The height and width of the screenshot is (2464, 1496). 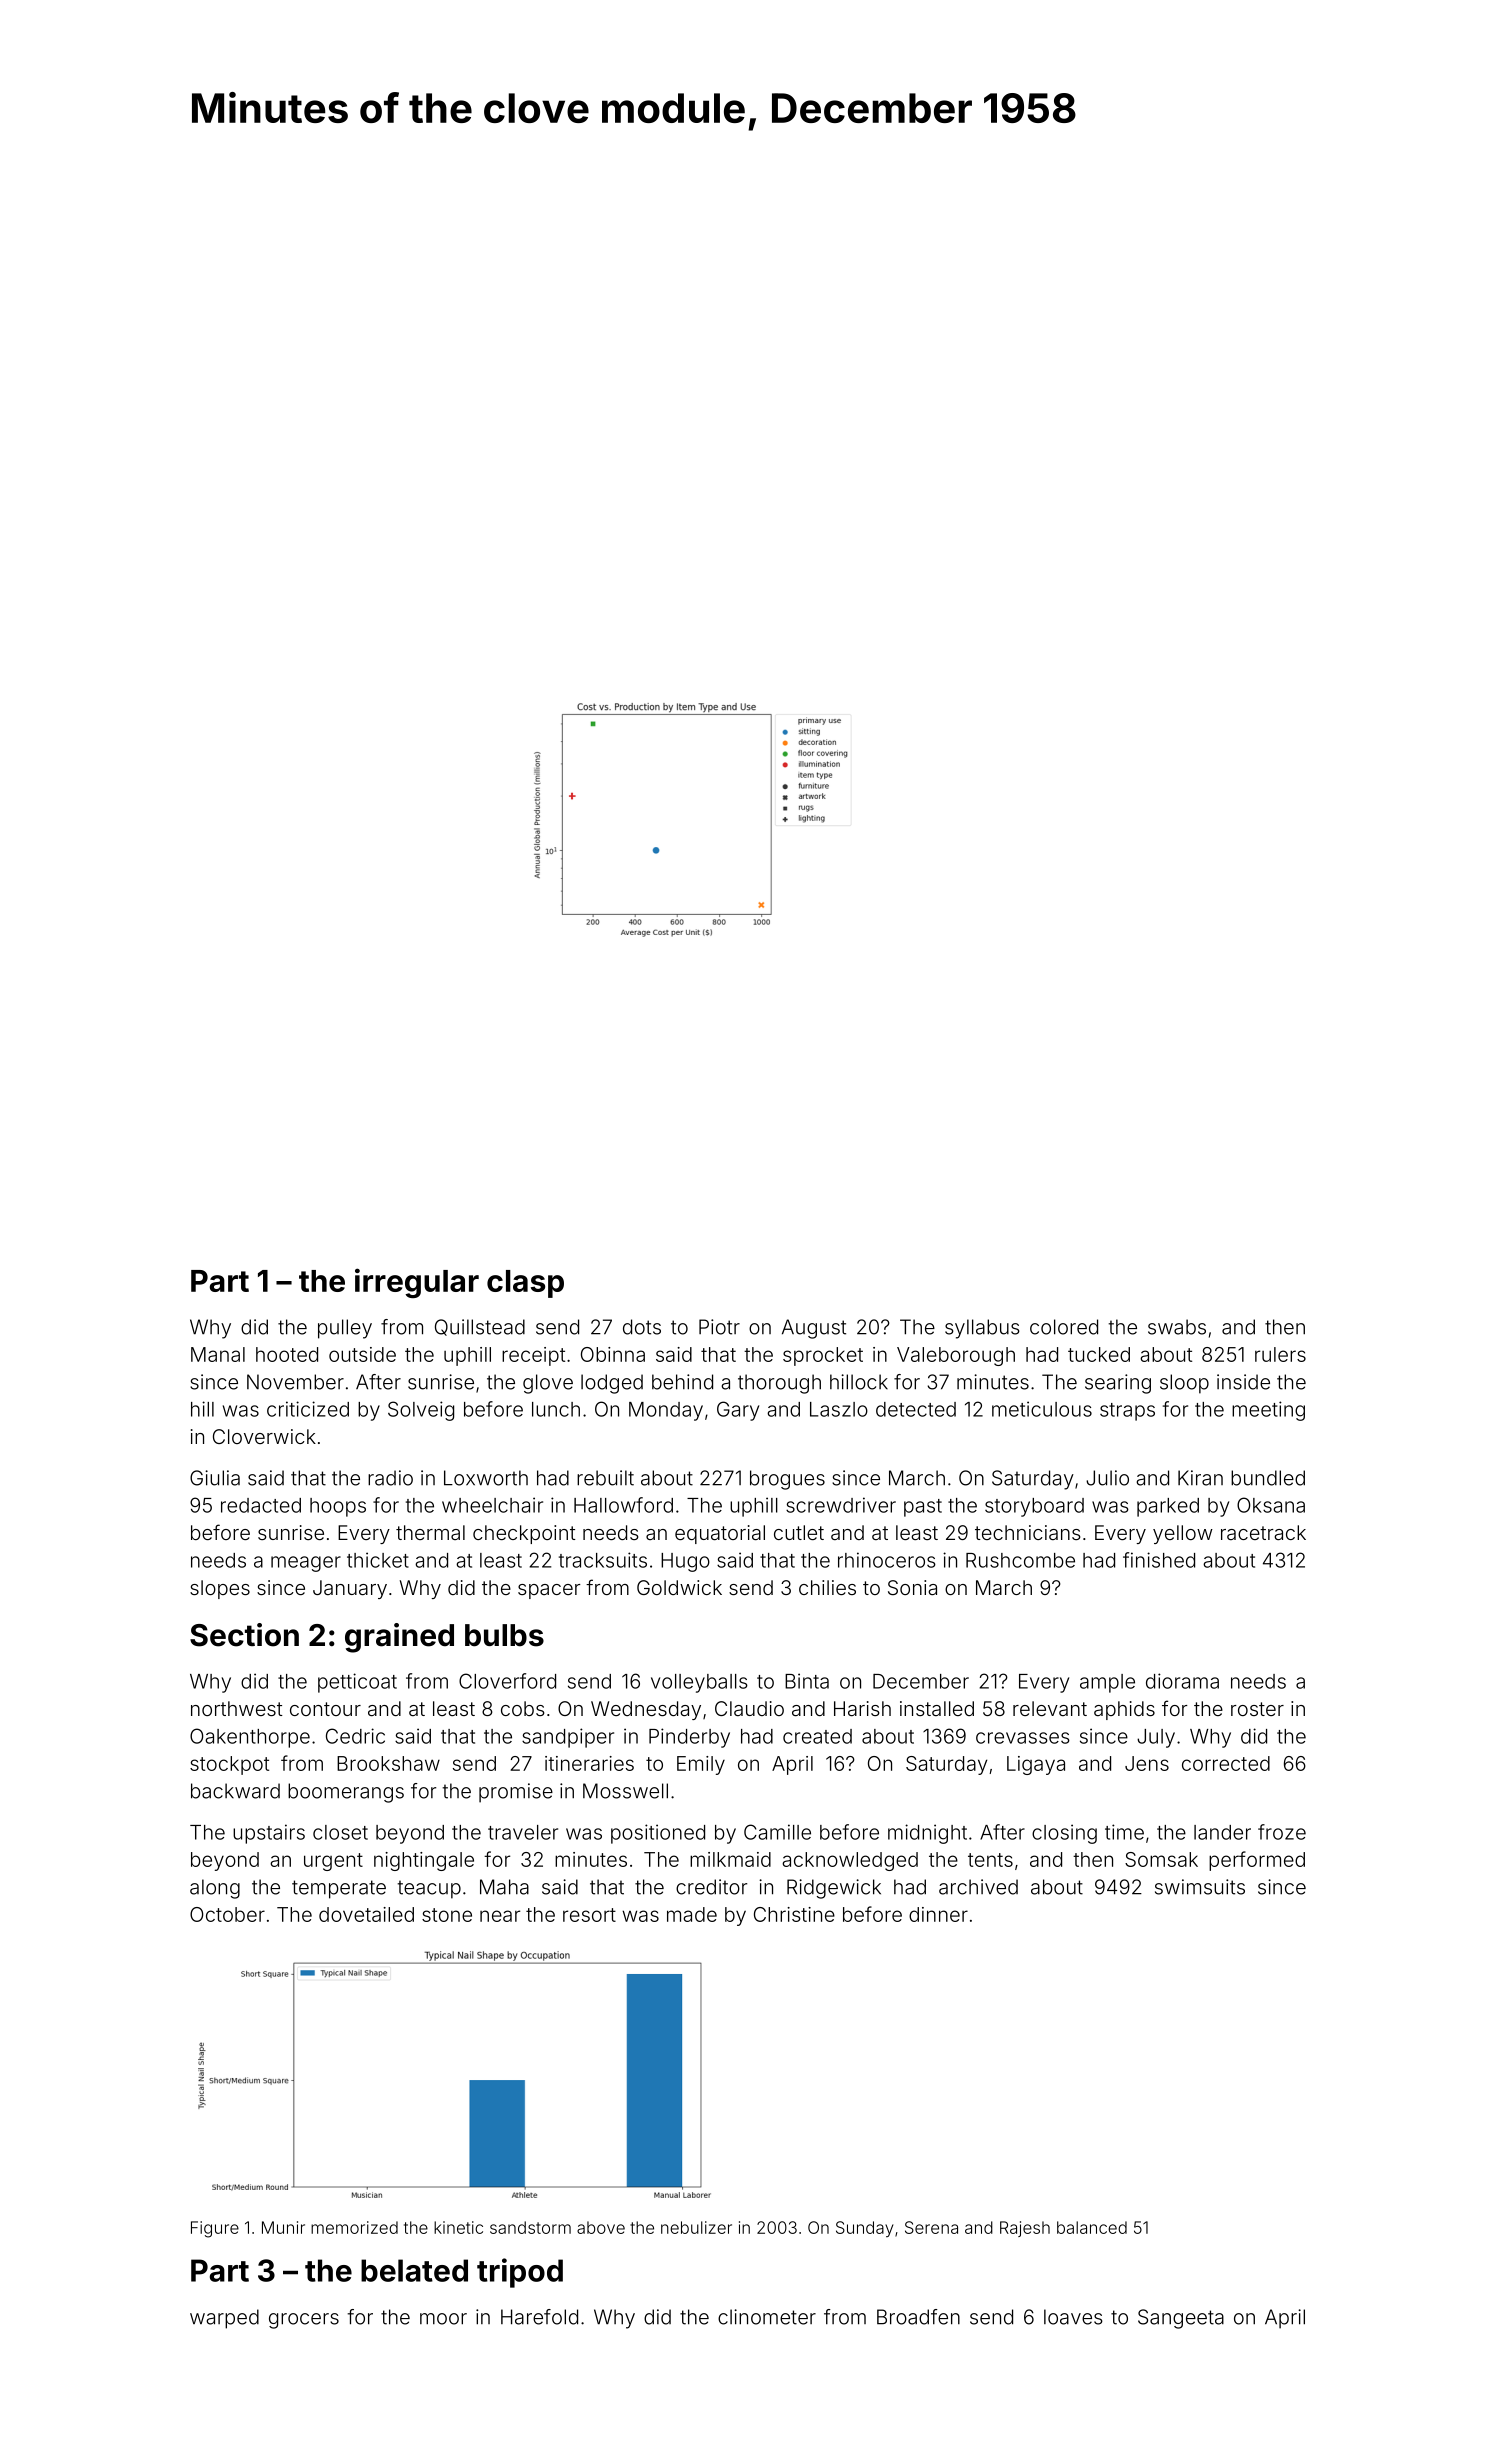 What do you see at coordinates (978, 1887) in the screenshot?
I see `archived` at bounding box center [978, 1887].
